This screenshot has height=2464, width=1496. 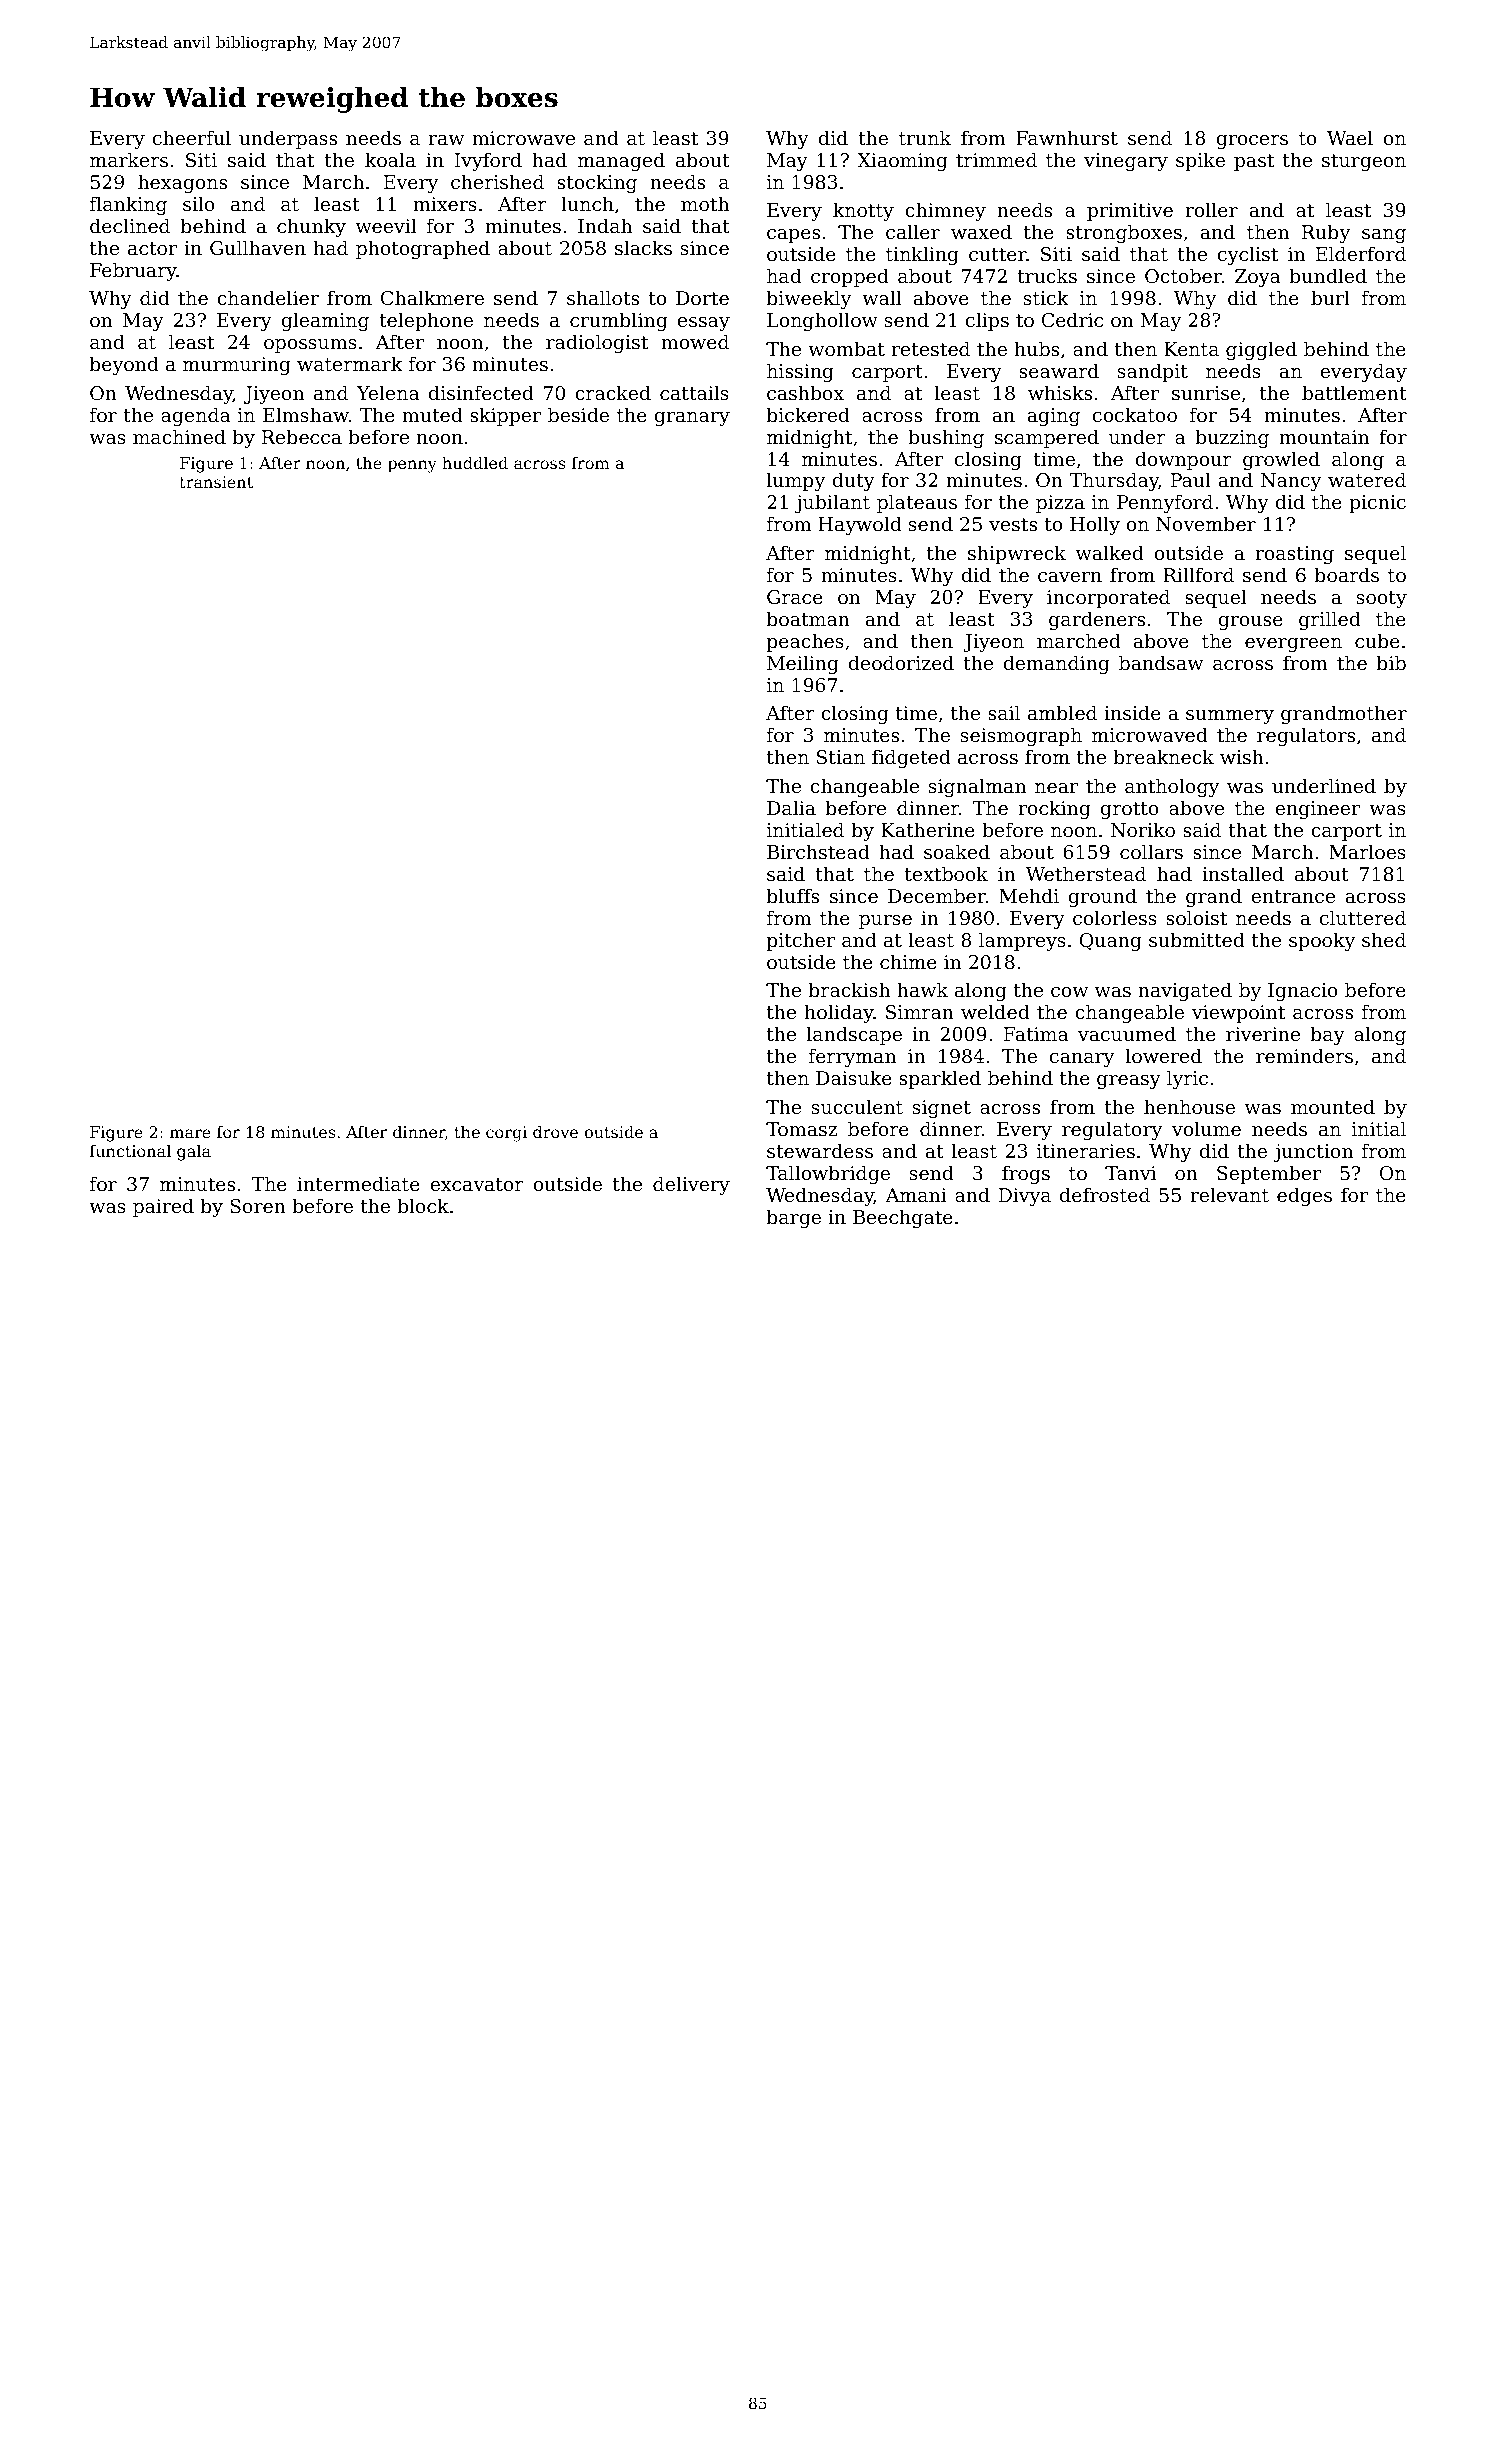 What do you see at coordinates (850, 277) in the screenshot?
I see `cropped` at bounding box center [850, 277].
